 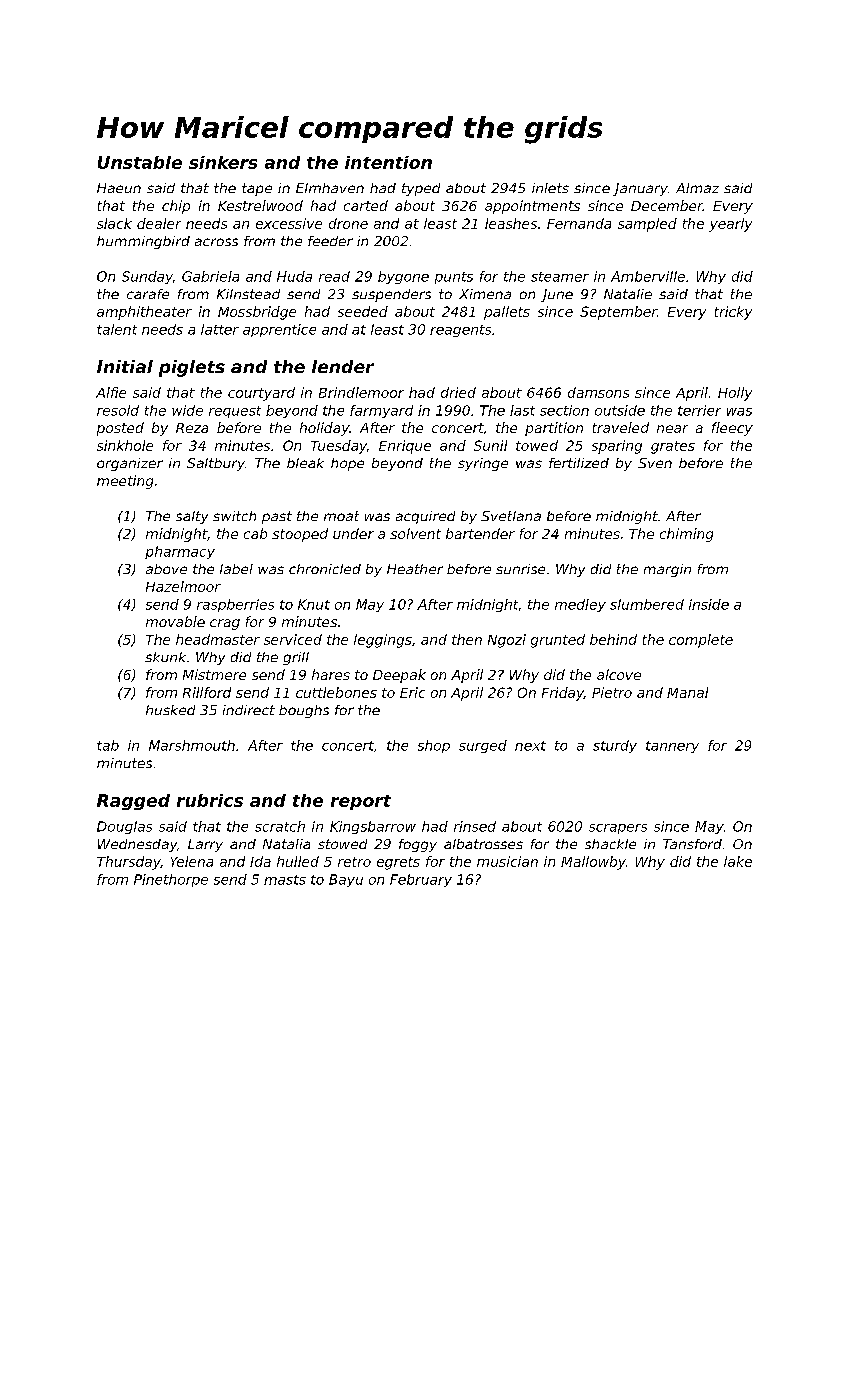 What do you see at coordinates (730, 225) in the screenshot?
I see `yearly` at bounding box center [730, 225].
